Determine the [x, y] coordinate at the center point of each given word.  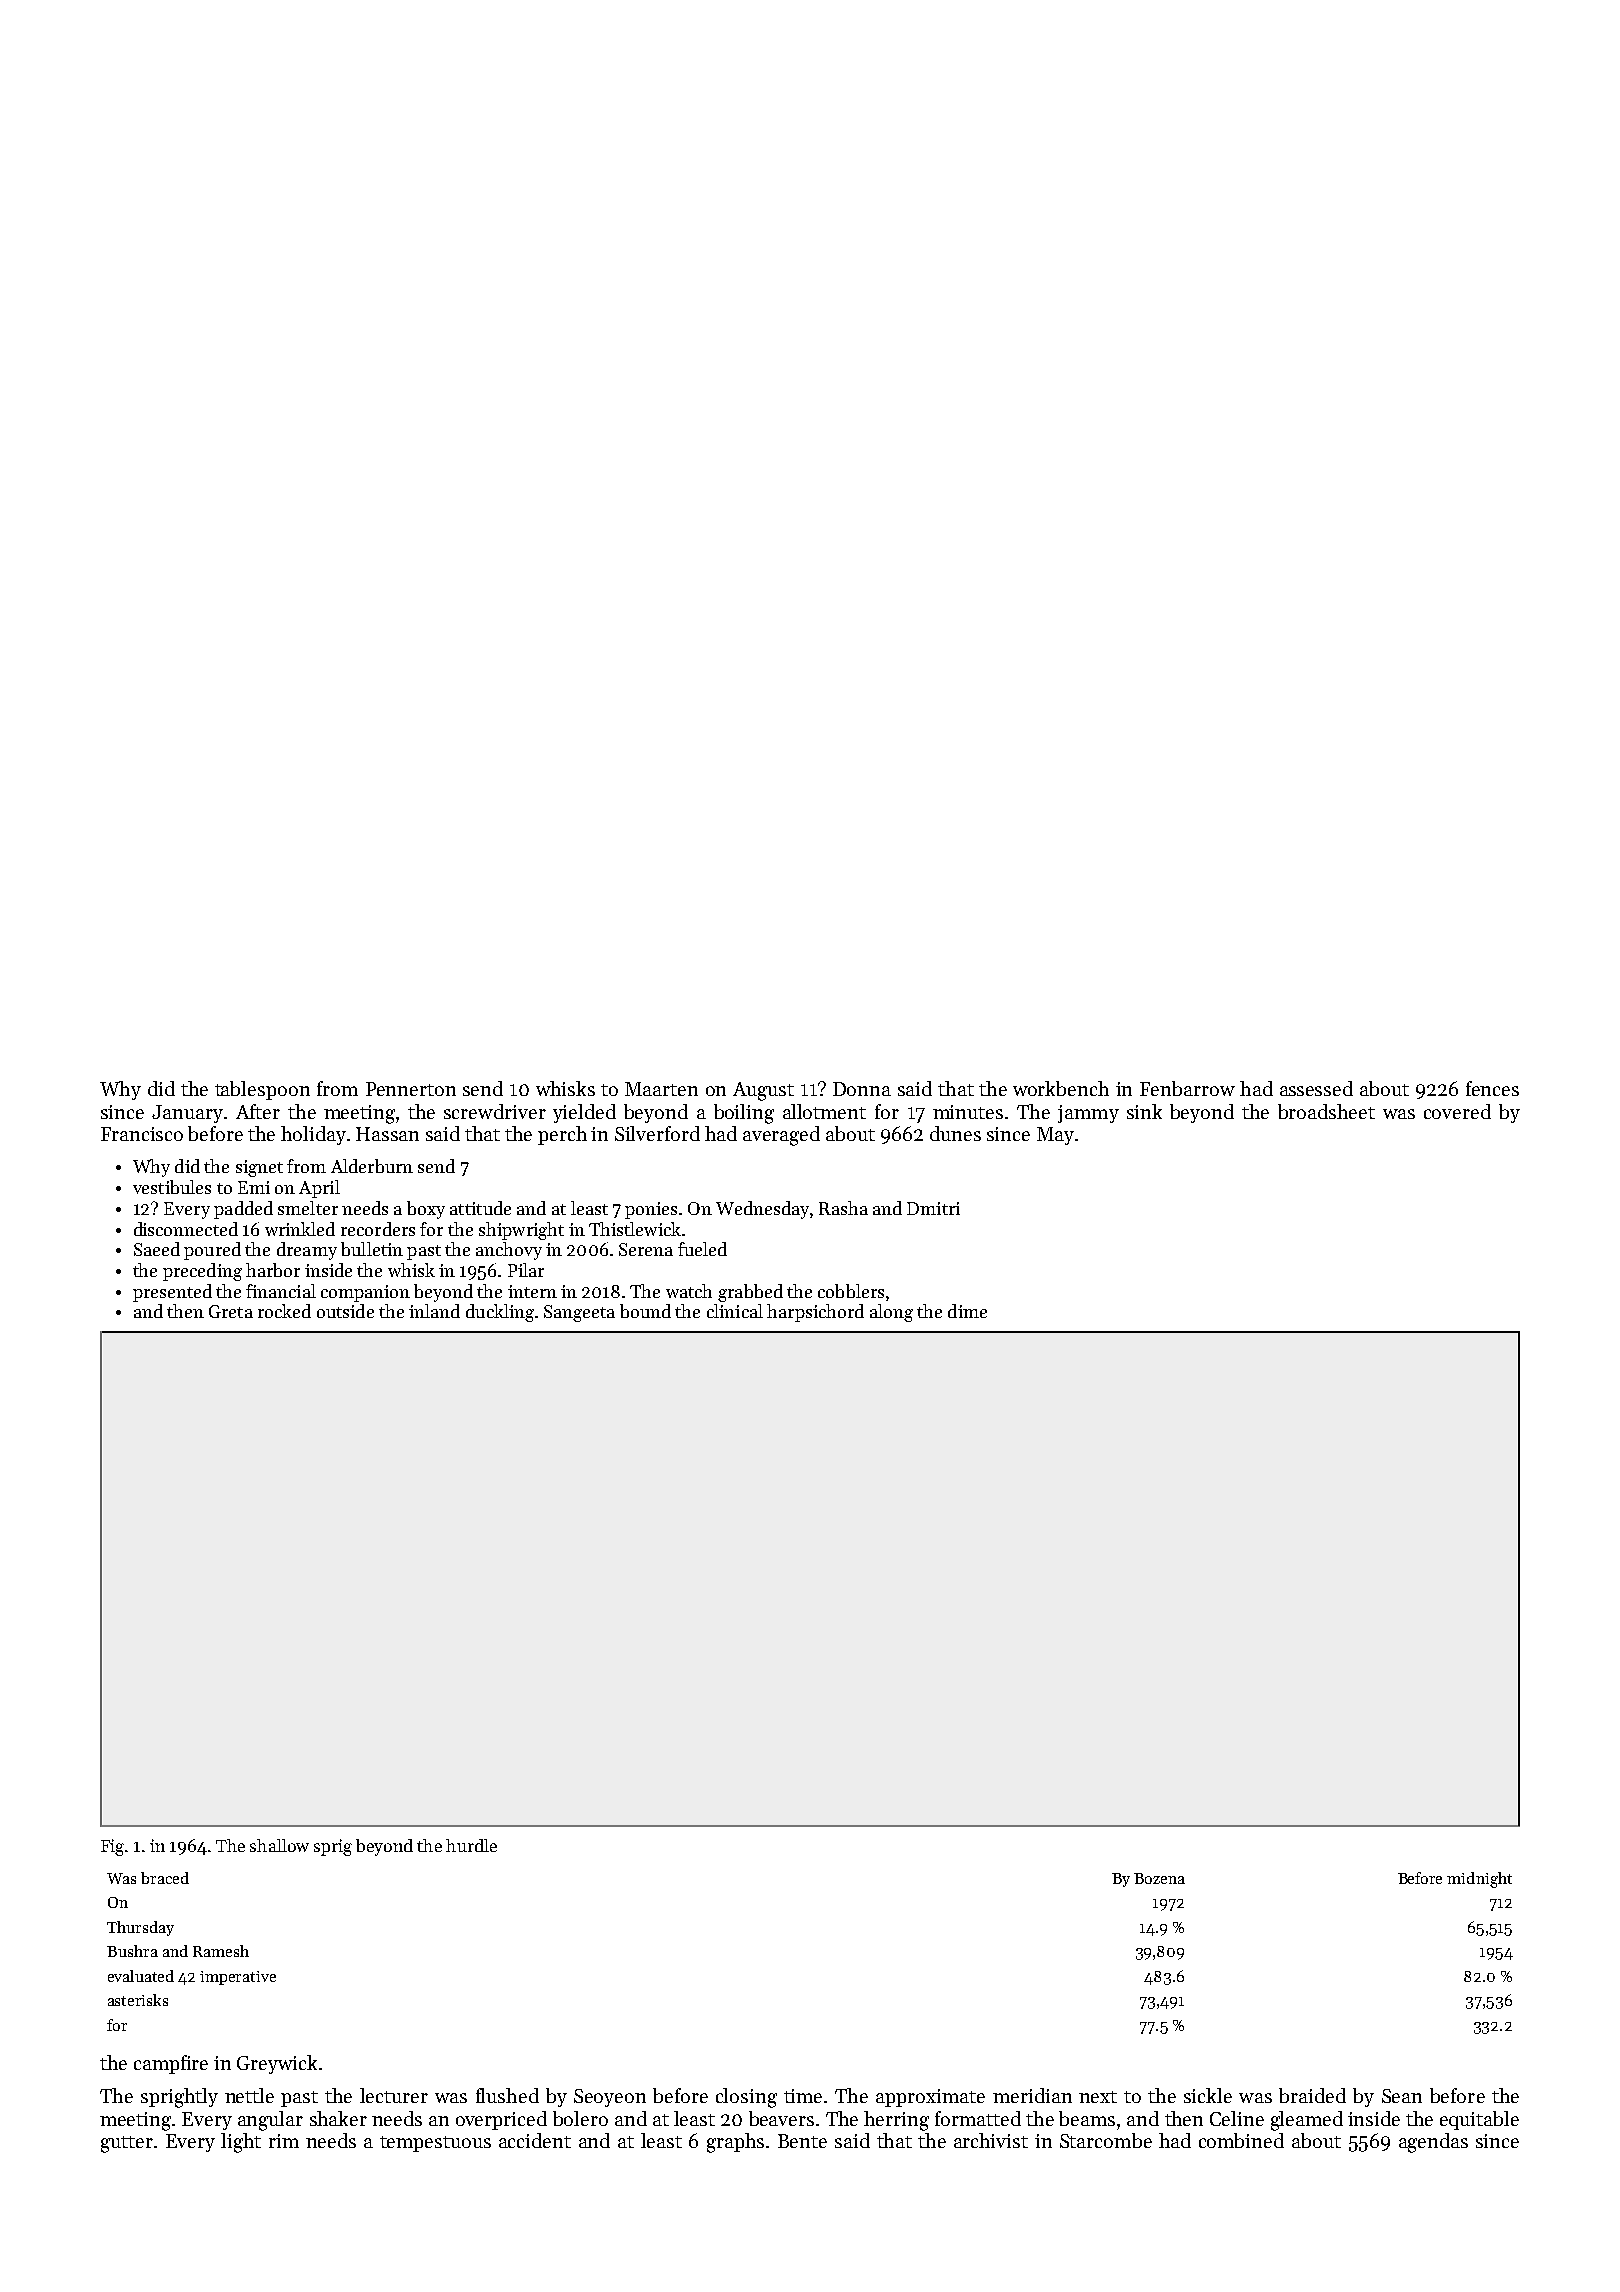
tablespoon [262, 1090]
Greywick [277, 2064]
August [763, 1091]
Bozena [1159, 1878]
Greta [231, 1311]
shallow [279, 1845]
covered [1457, 1111]
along [891, 1313]
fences [1492, 1088]
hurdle [471, 1845]
